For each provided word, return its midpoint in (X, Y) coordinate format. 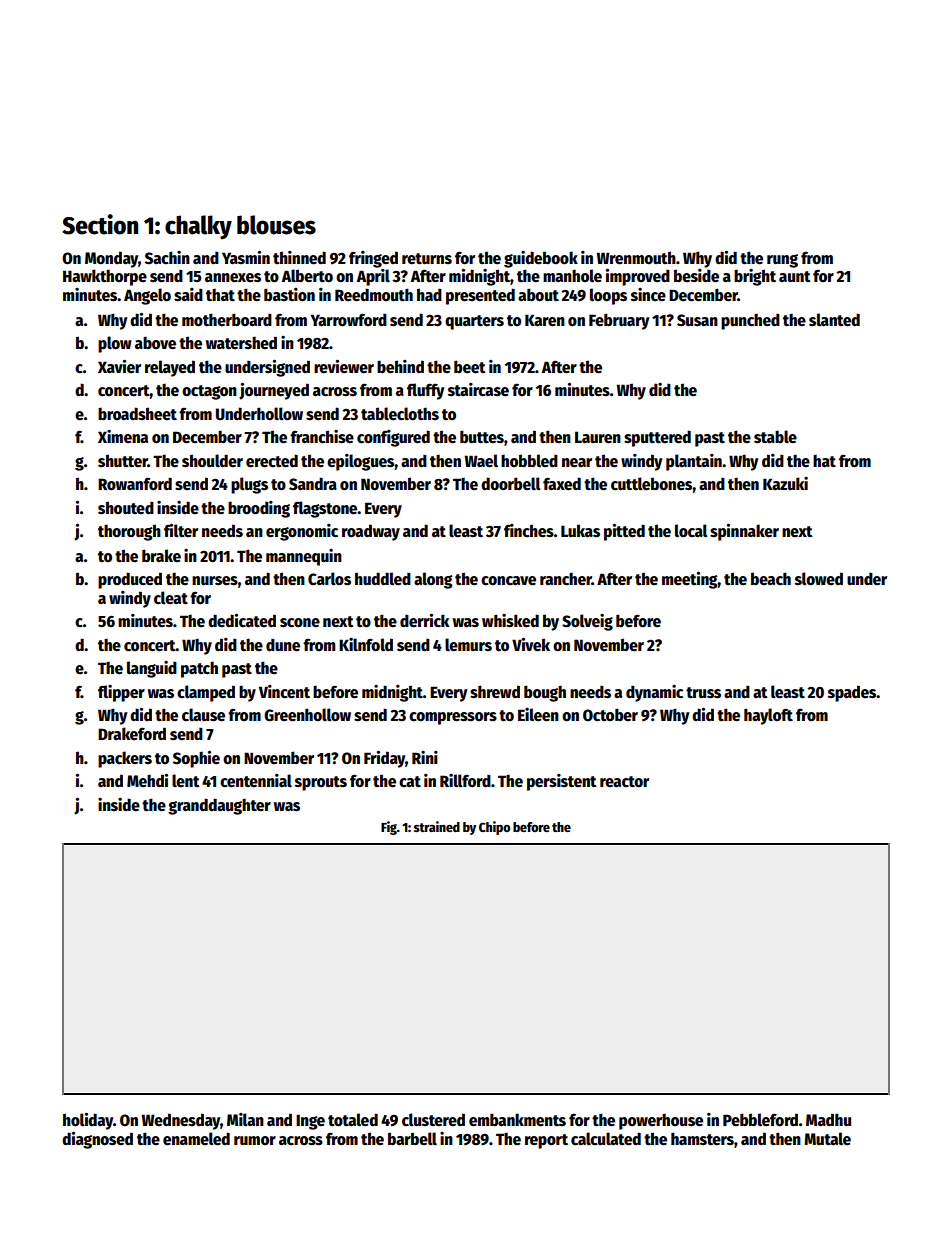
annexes (233, 278)
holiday (88, 1121)
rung (782, 261)
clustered (433, 1119)
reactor (624, 781)
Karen (545, 320)
